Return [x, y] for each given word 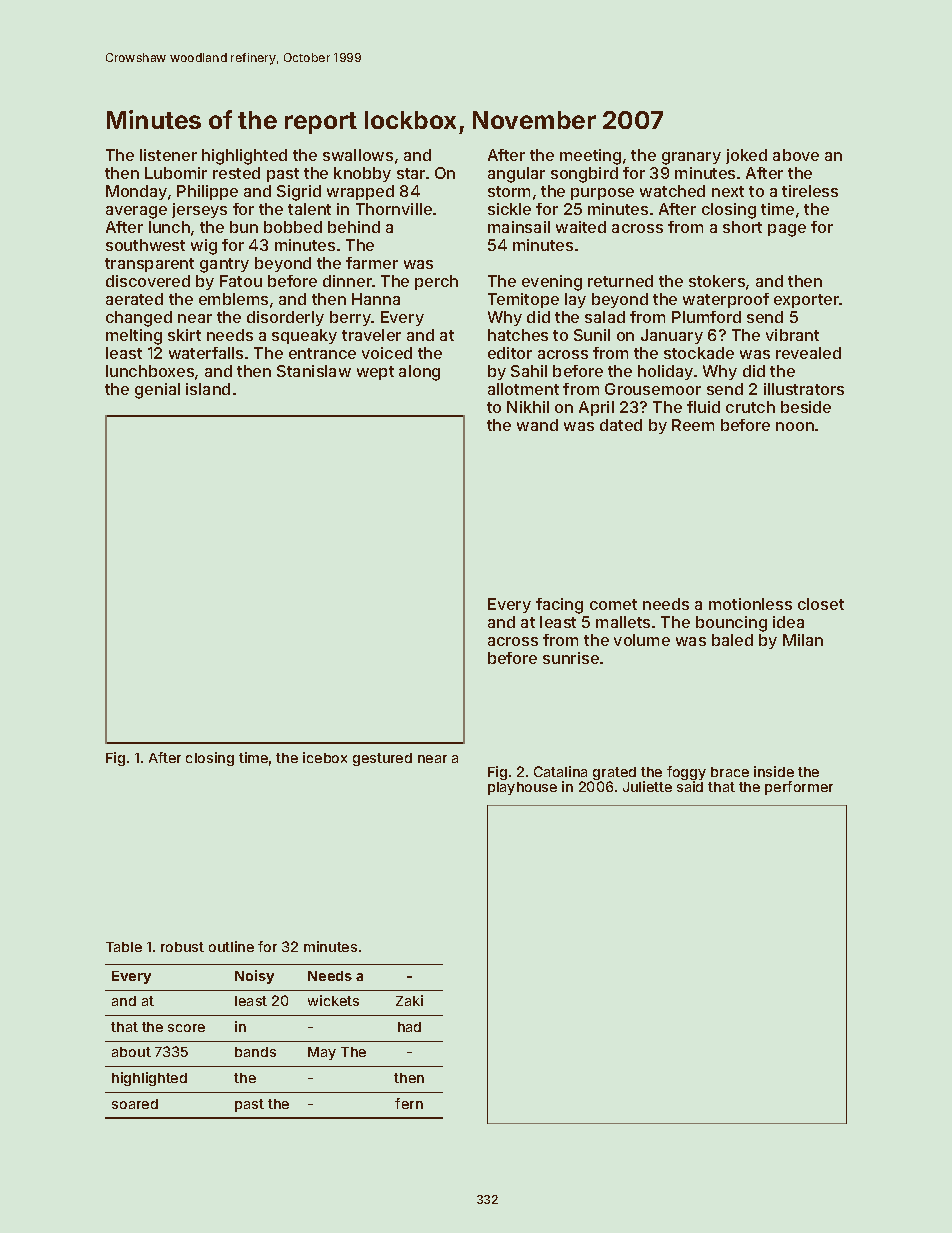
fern [409, 1103]
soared [135, 1104]
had [409, 1027]
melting [134, 337]
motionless [750, 604]
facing [559, 606]
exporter [807, 301]
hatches [518, 335]
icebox [325, 757]
